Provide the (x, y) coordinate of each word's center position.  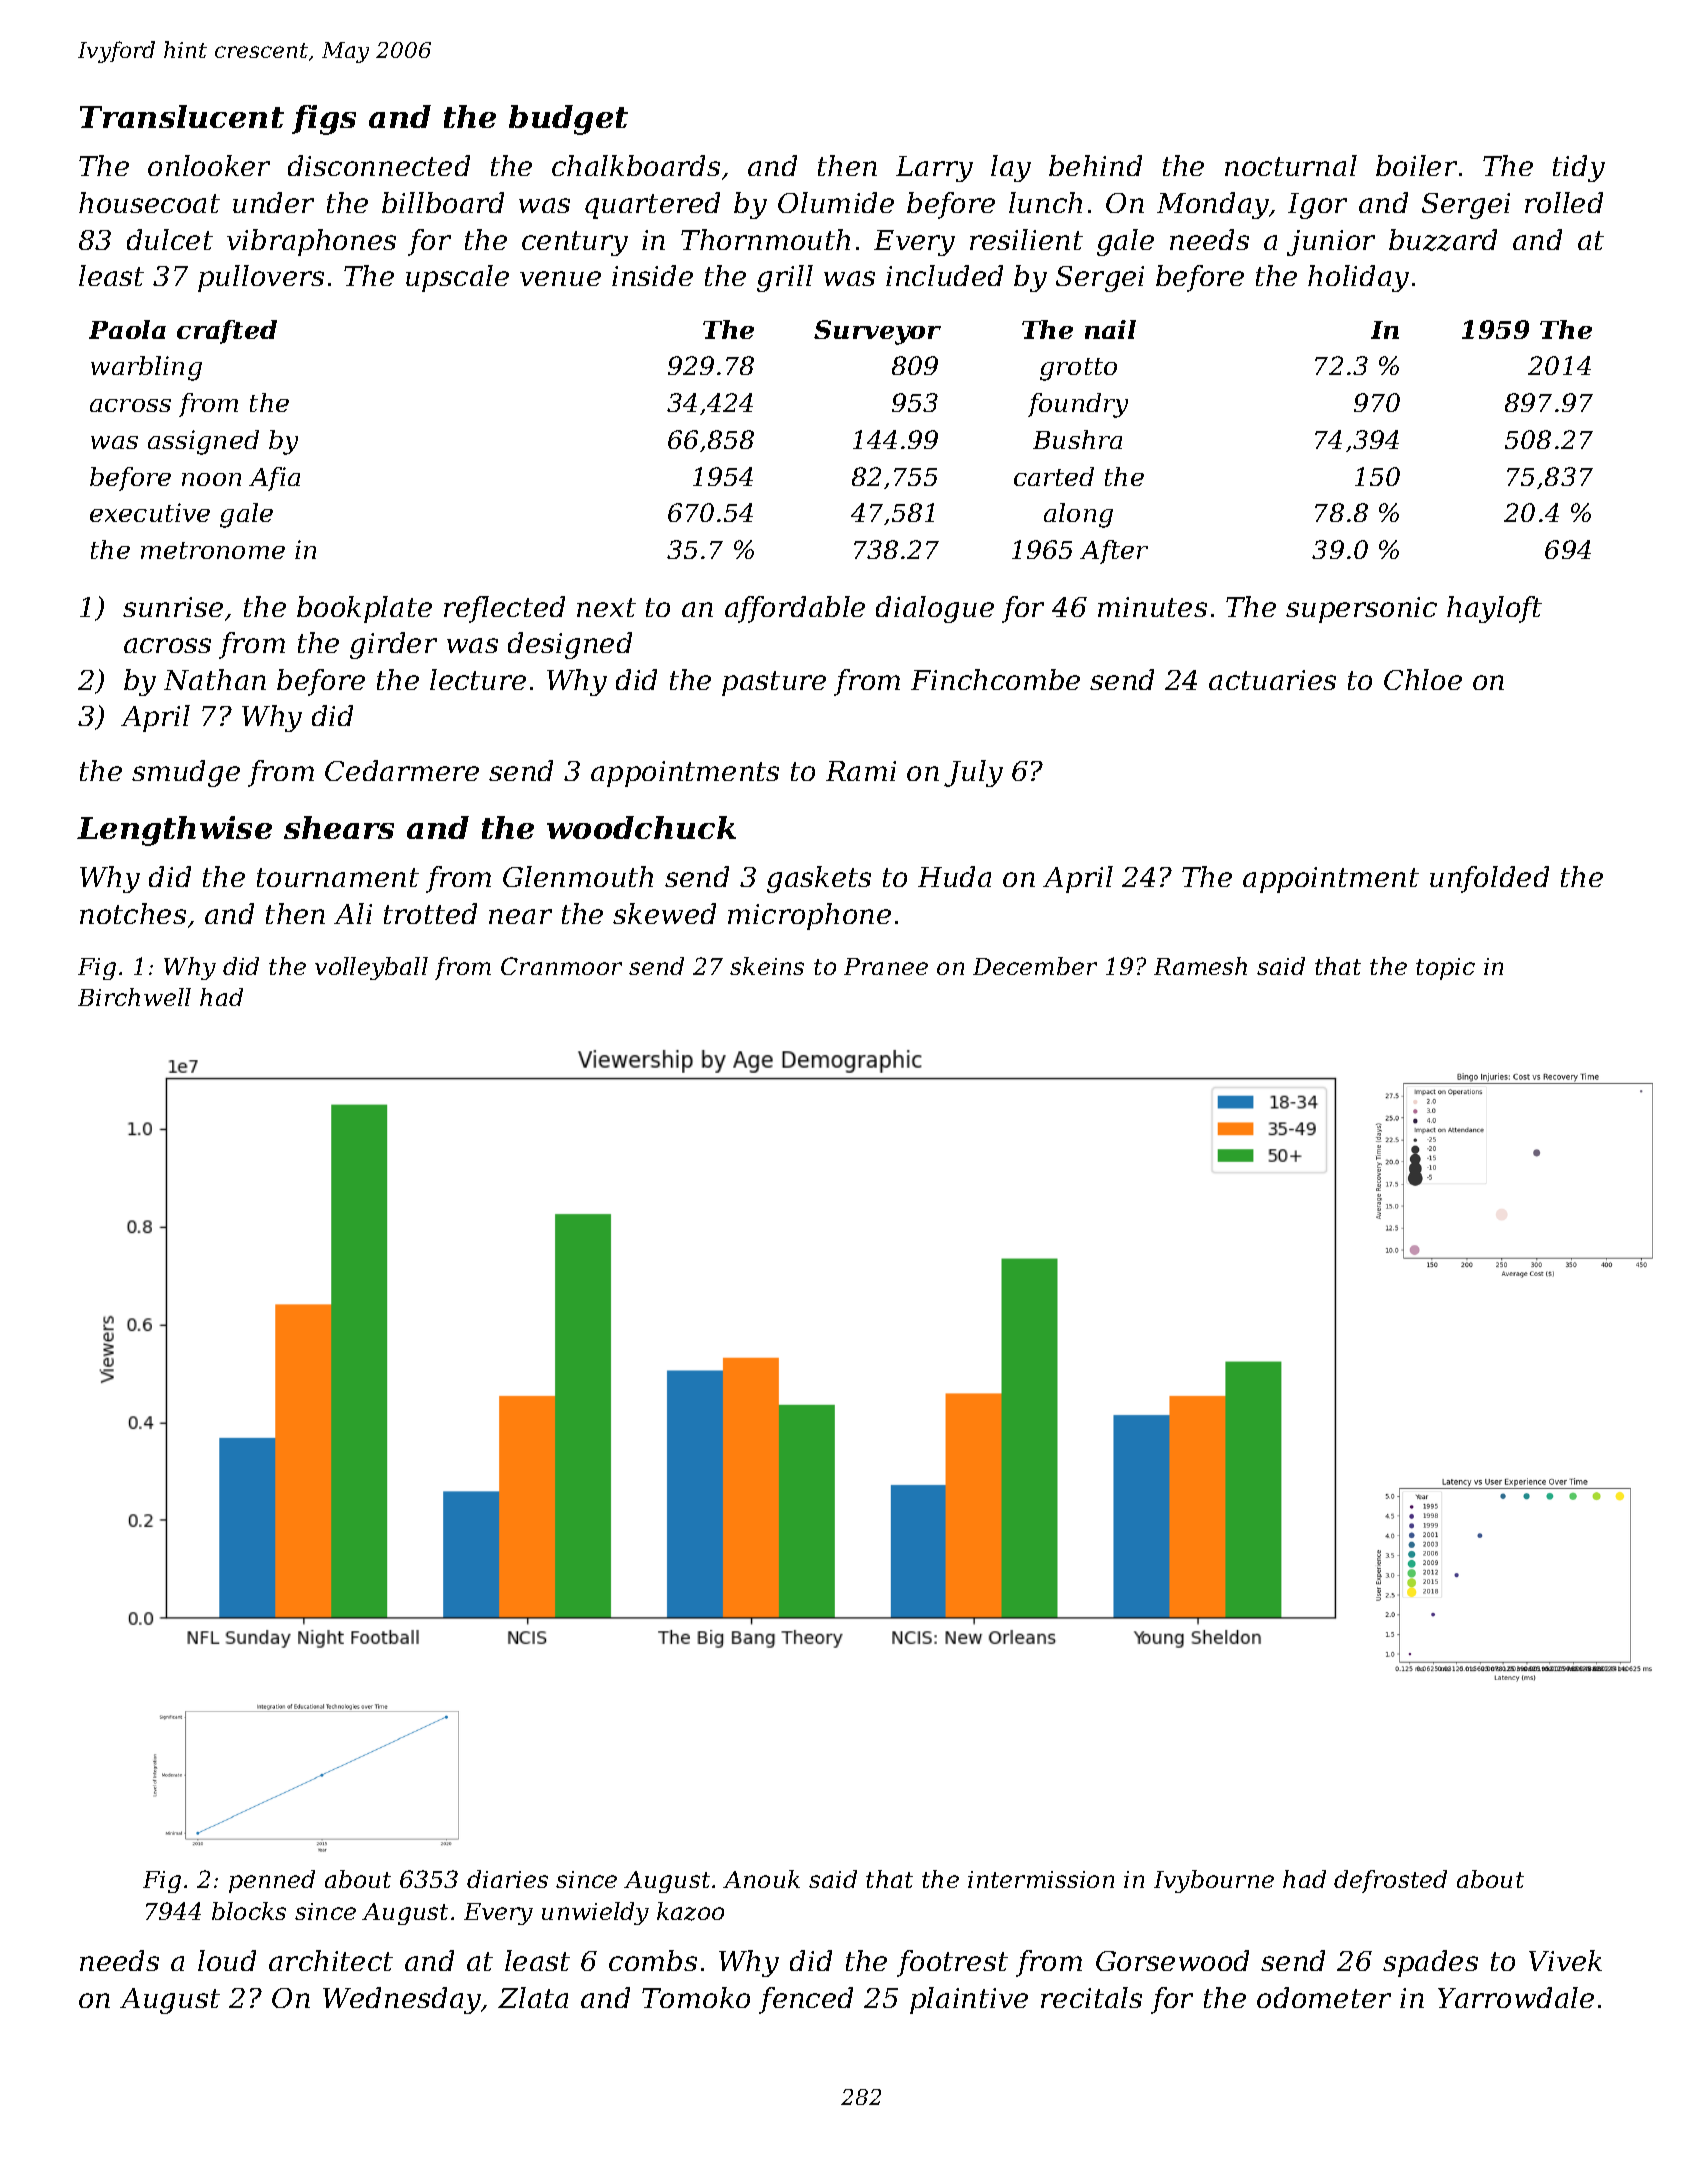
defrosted (1390, 1881)
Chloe (1423, 679)
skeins (767, 966)
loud (227, 1960)
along (1078, 515)
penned (272, 1881)
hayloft (1494, 609)
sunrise (173, 607)
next (606, 607)
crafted (227, 332)
